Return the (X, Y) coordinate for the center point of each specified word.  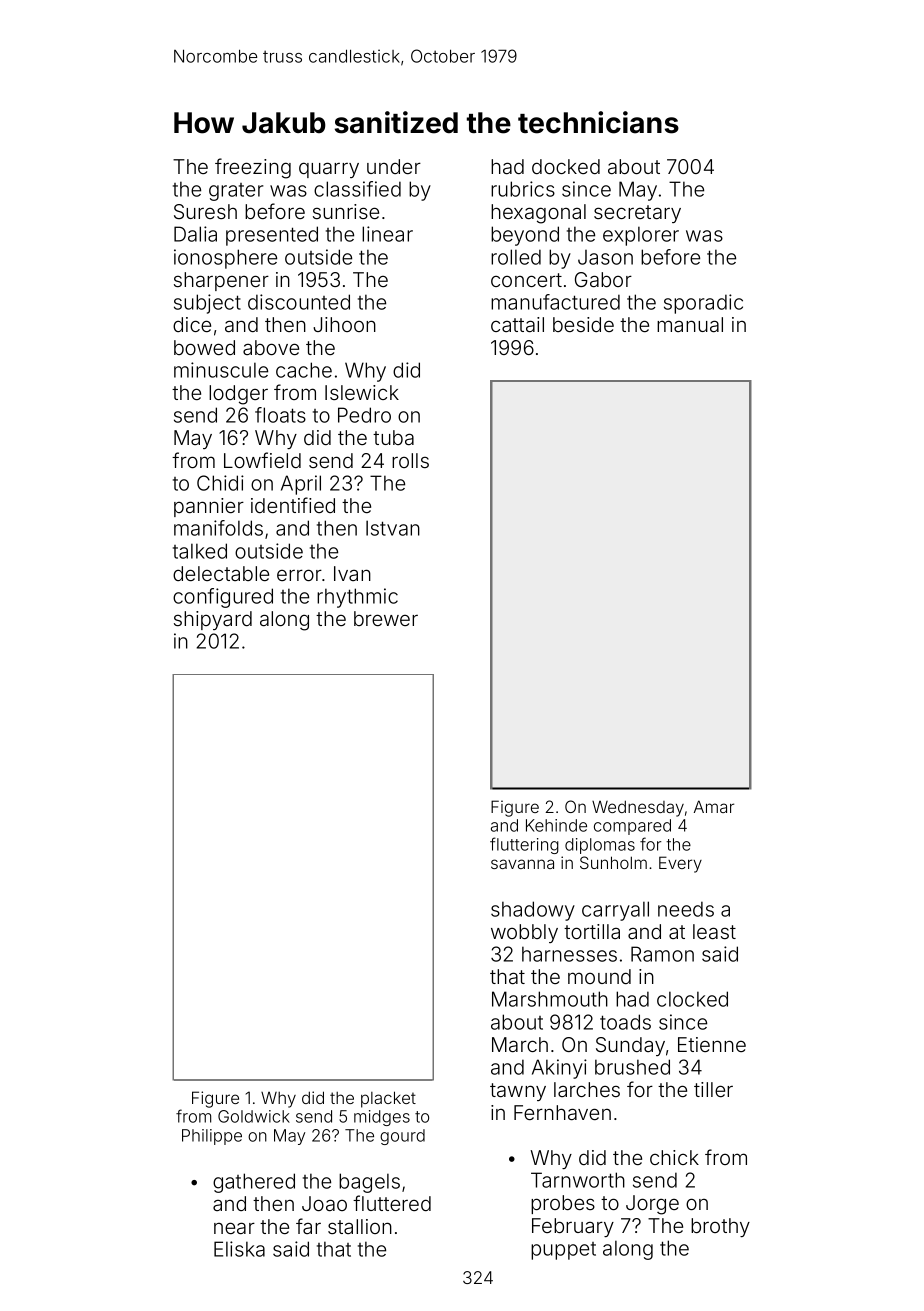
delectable (221, 573)
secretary (637, 214)
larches (587, 1089)
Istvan (393, 528)
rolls (410, 460)
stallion (360, 1226)
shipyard (213, 620)
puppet (563, 1251)
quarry (329, 170)
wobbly (524, 933)
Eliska (239, 1249)
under (394, 166)
